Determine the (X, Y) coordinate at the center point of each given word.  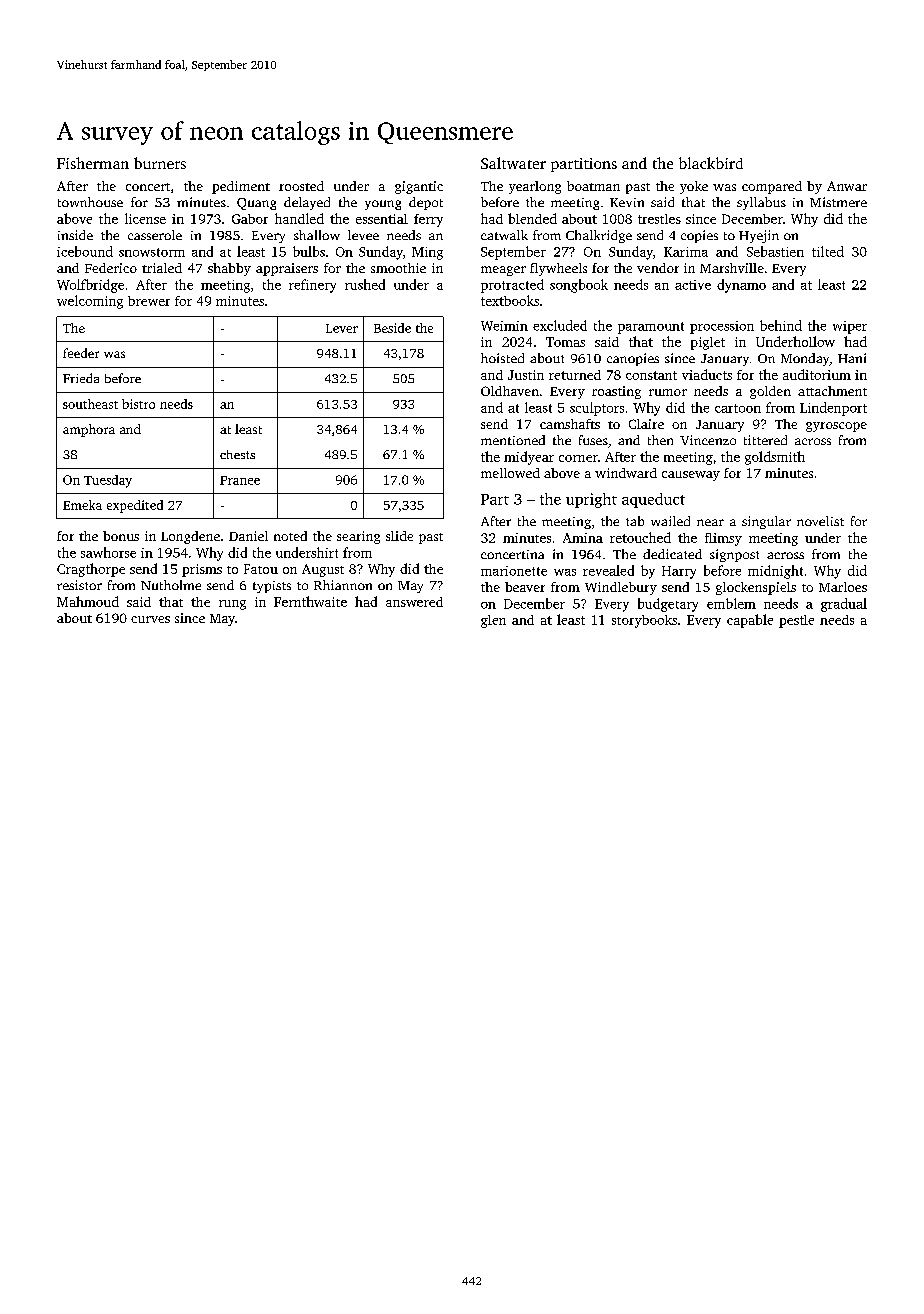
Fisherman (93, 163)
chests (237, 454)
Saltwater (513, 163)
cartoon (738, 408)
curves (150, 619)
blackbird (711, 163)
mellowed (510, 473)
